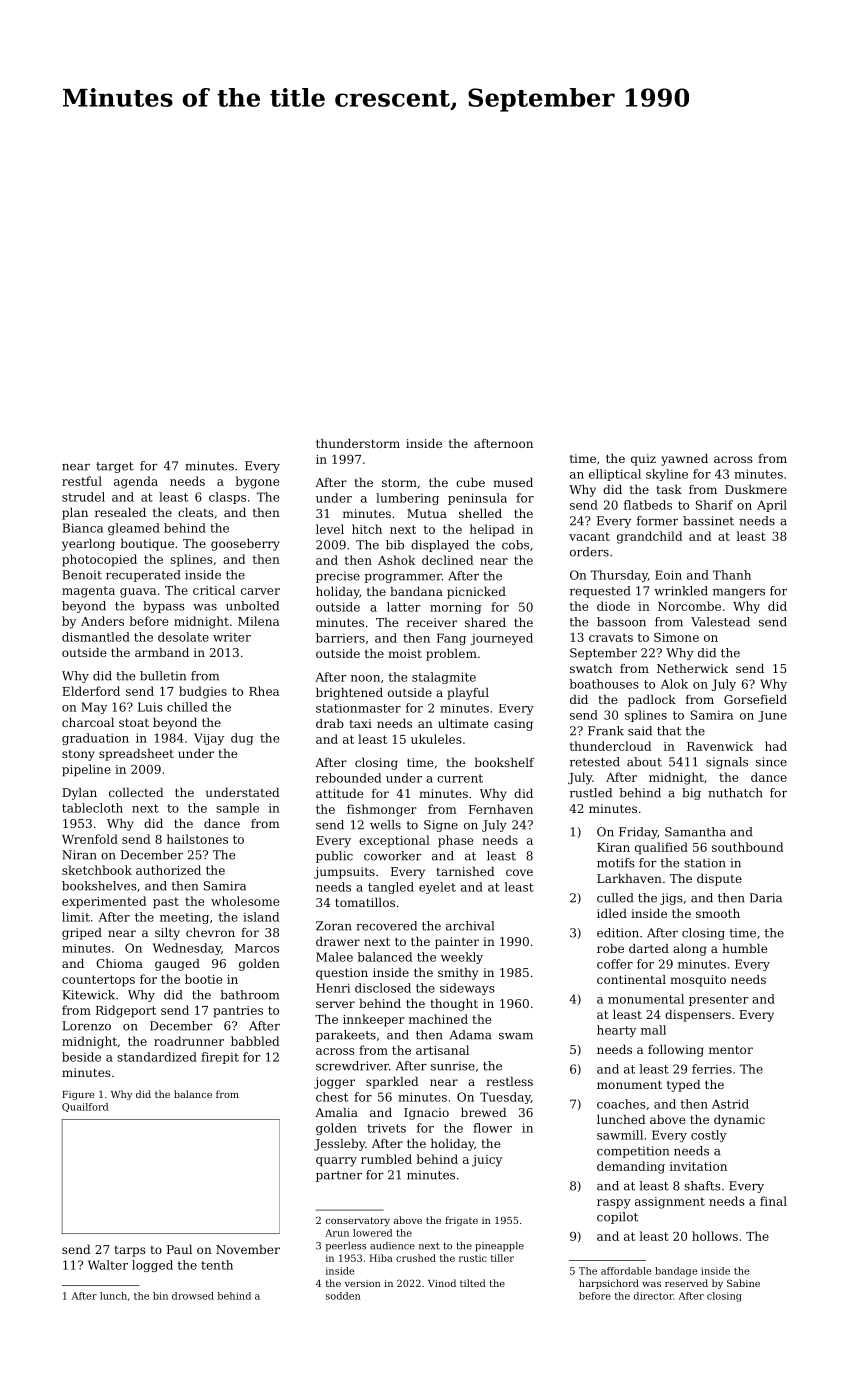 The image size is (849, 1400). Describe the element at coordinates (363, 1283) in the page. I see `version` at that location.
